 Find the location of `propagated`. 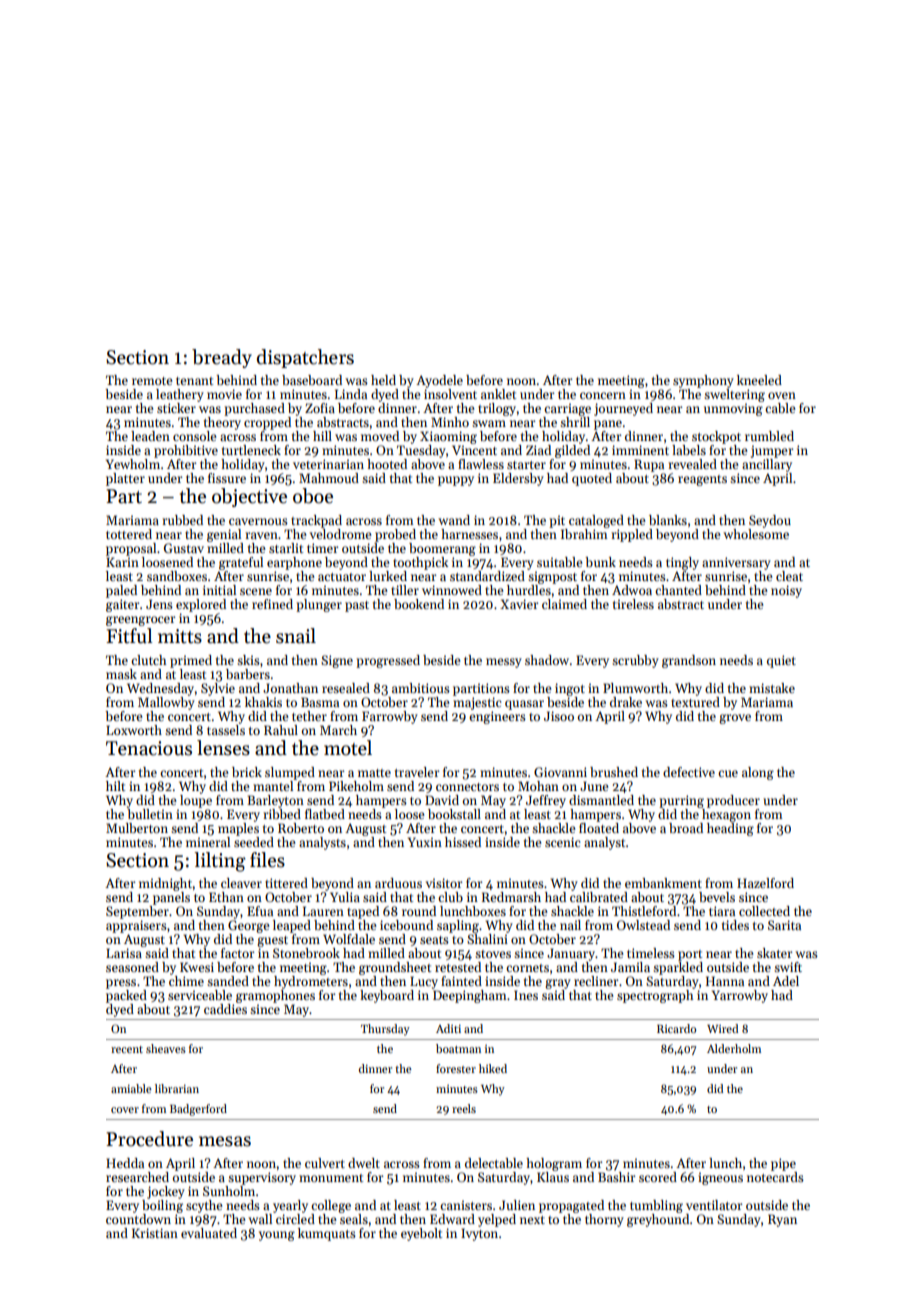

propagated is located at coordinates (571, 1206).
